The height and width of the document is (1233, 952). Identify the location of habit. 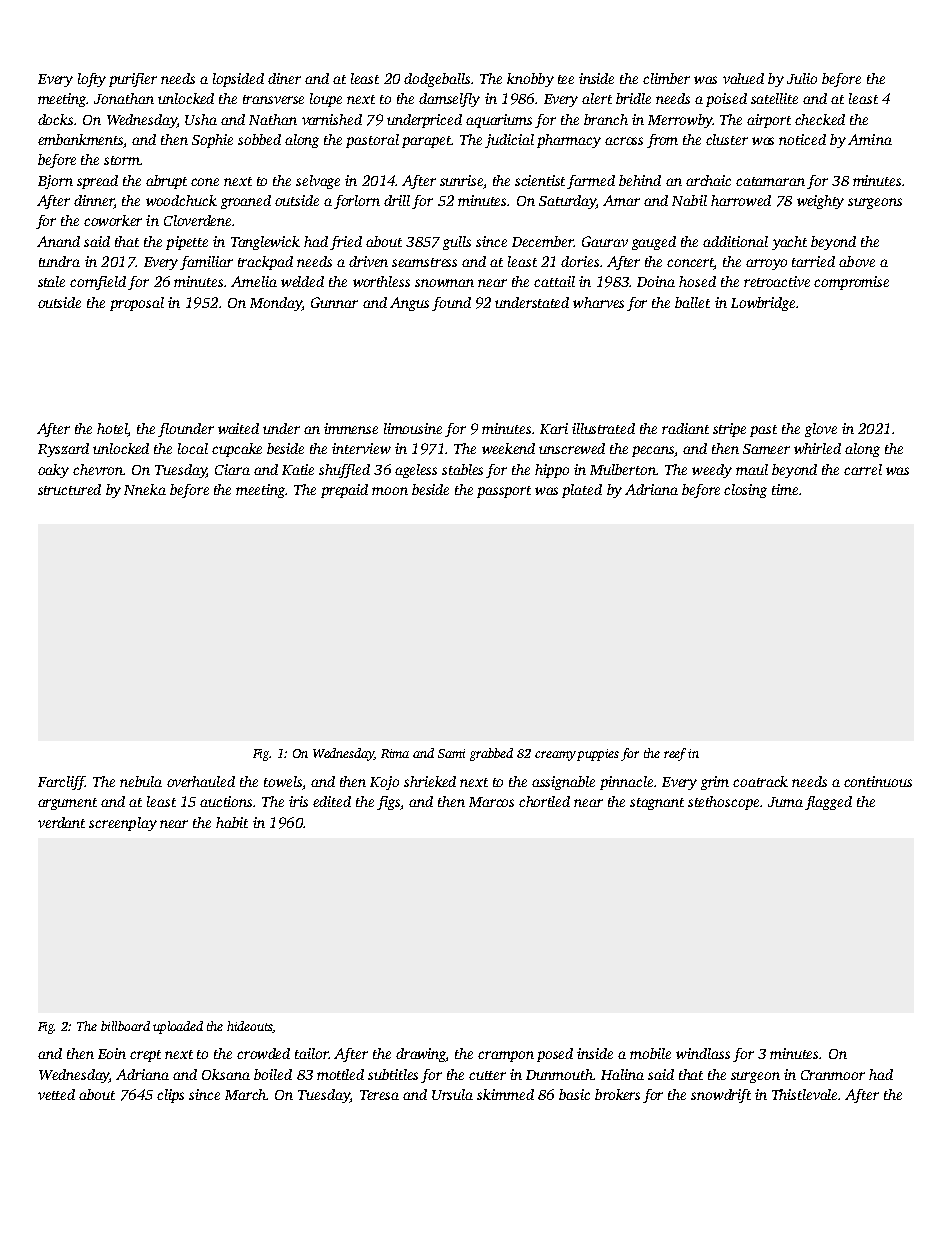
(232, 822).
